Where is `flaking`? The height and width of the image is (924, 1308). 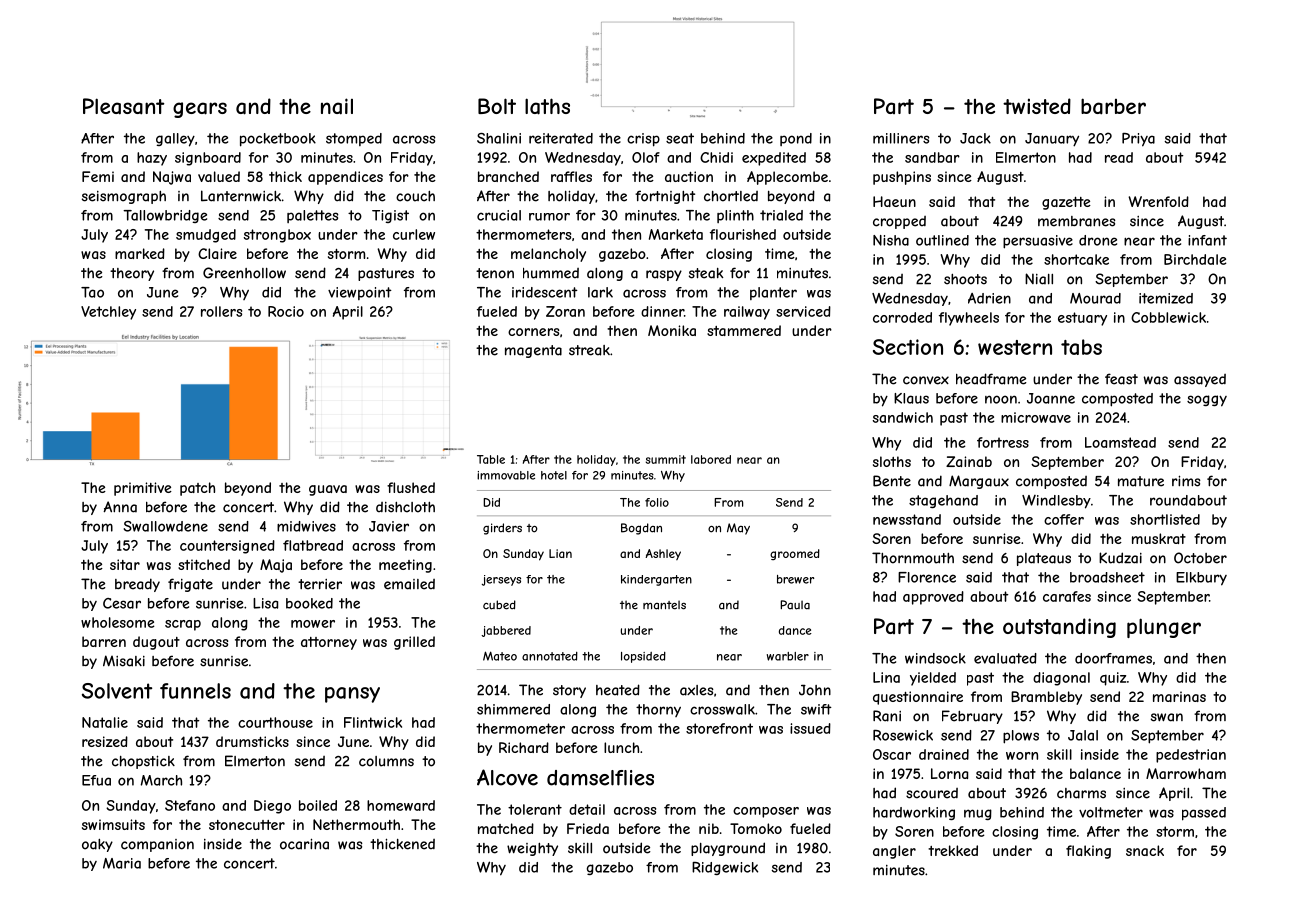 flaking is located at coordinates (1088, 852).
